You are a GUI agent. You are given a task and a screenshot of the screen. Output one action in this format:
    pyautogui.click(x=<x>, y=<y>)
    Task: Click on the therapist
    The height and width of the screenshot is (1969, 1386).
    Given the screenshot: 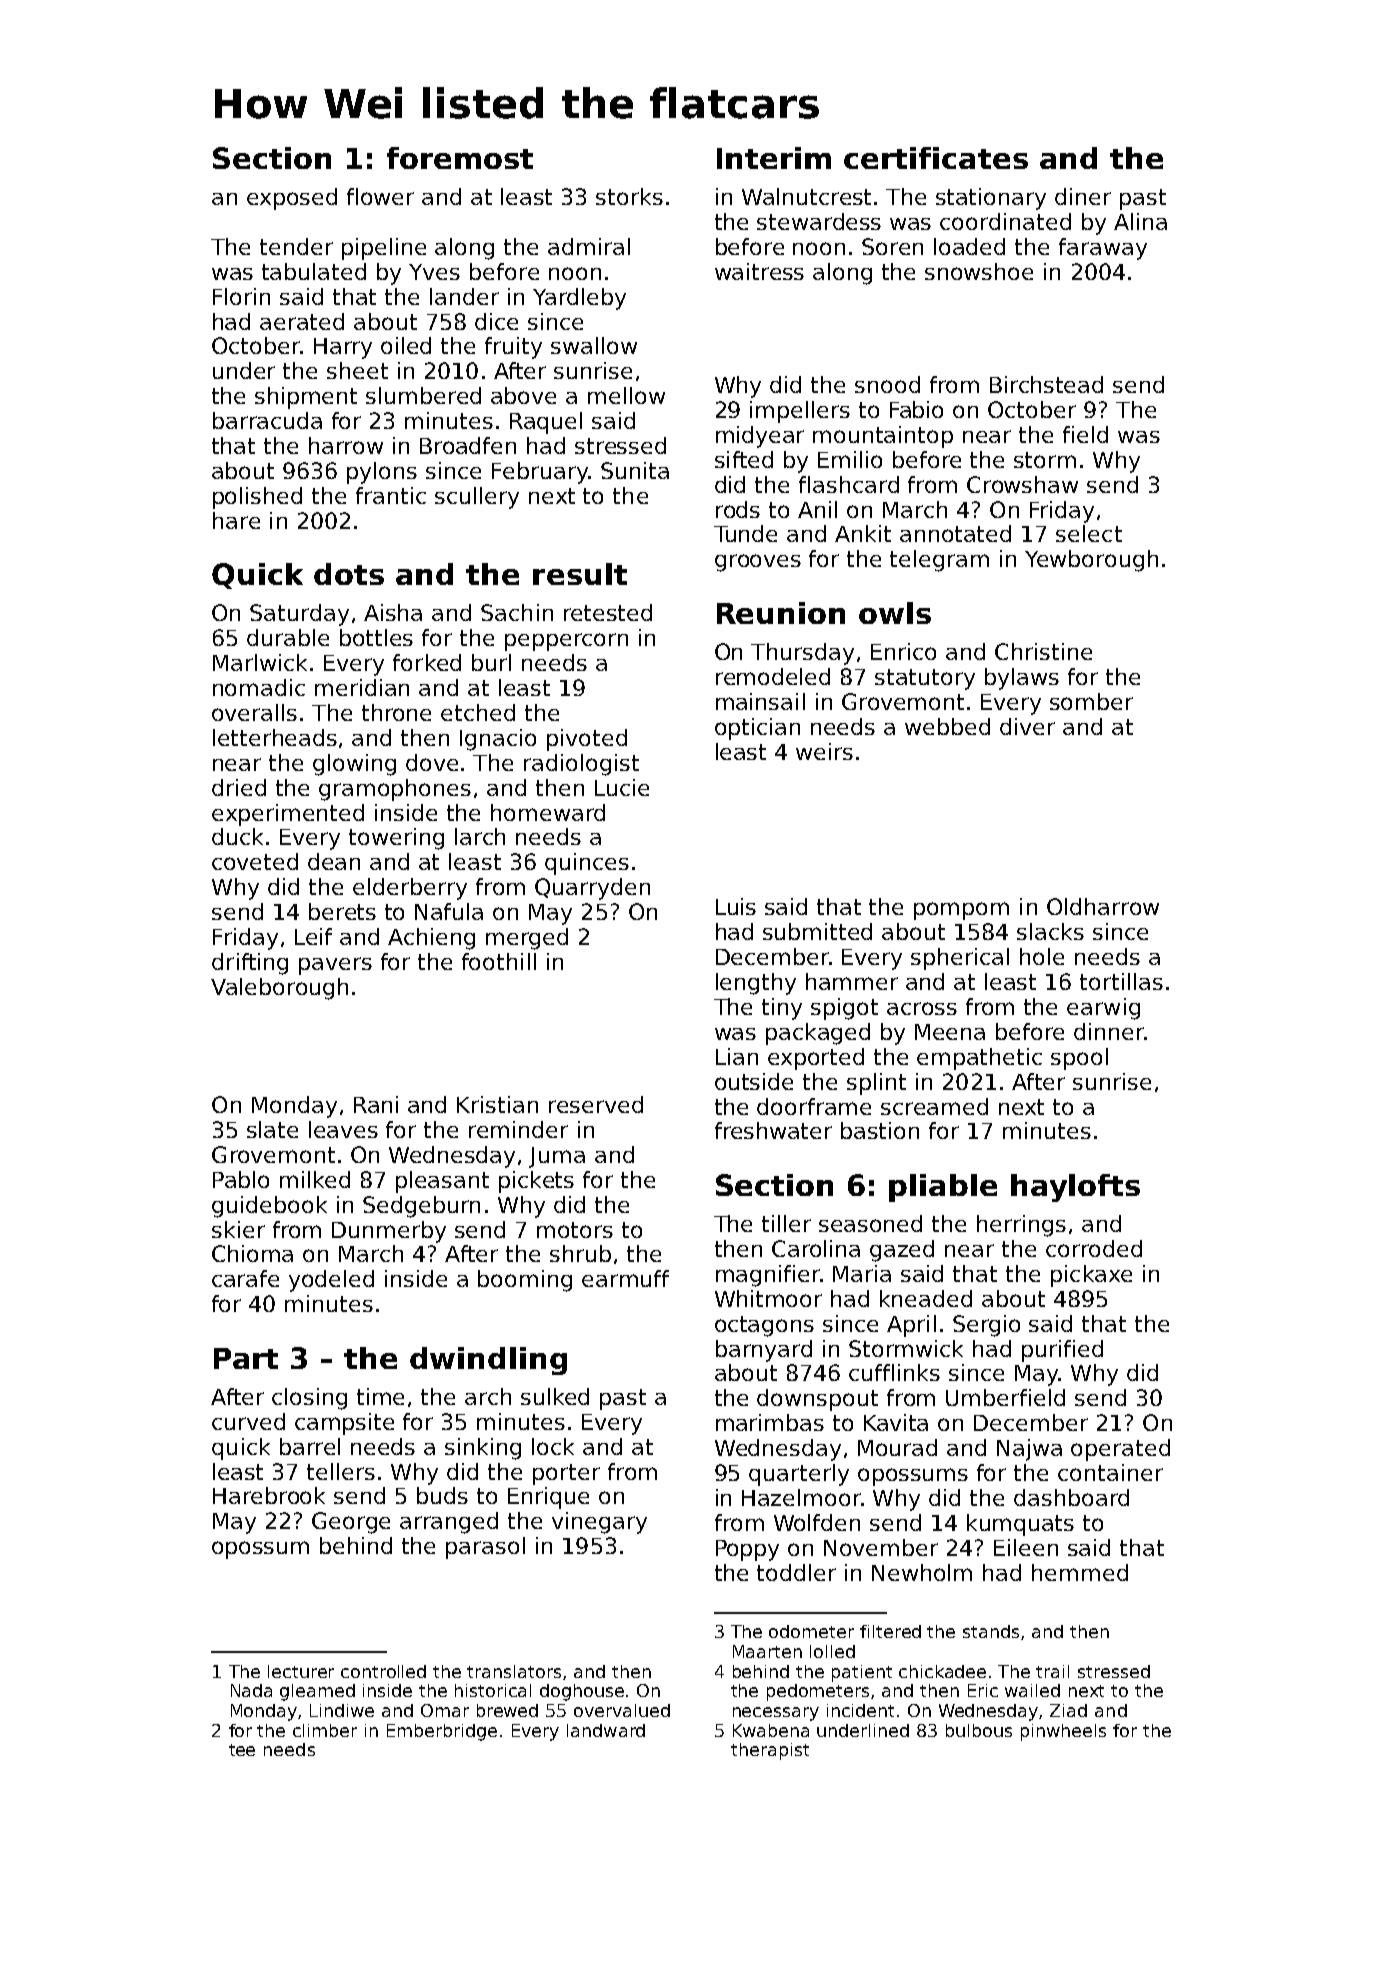 What is the action you would take?
    pyautogui.click(x=770, y=1751)
